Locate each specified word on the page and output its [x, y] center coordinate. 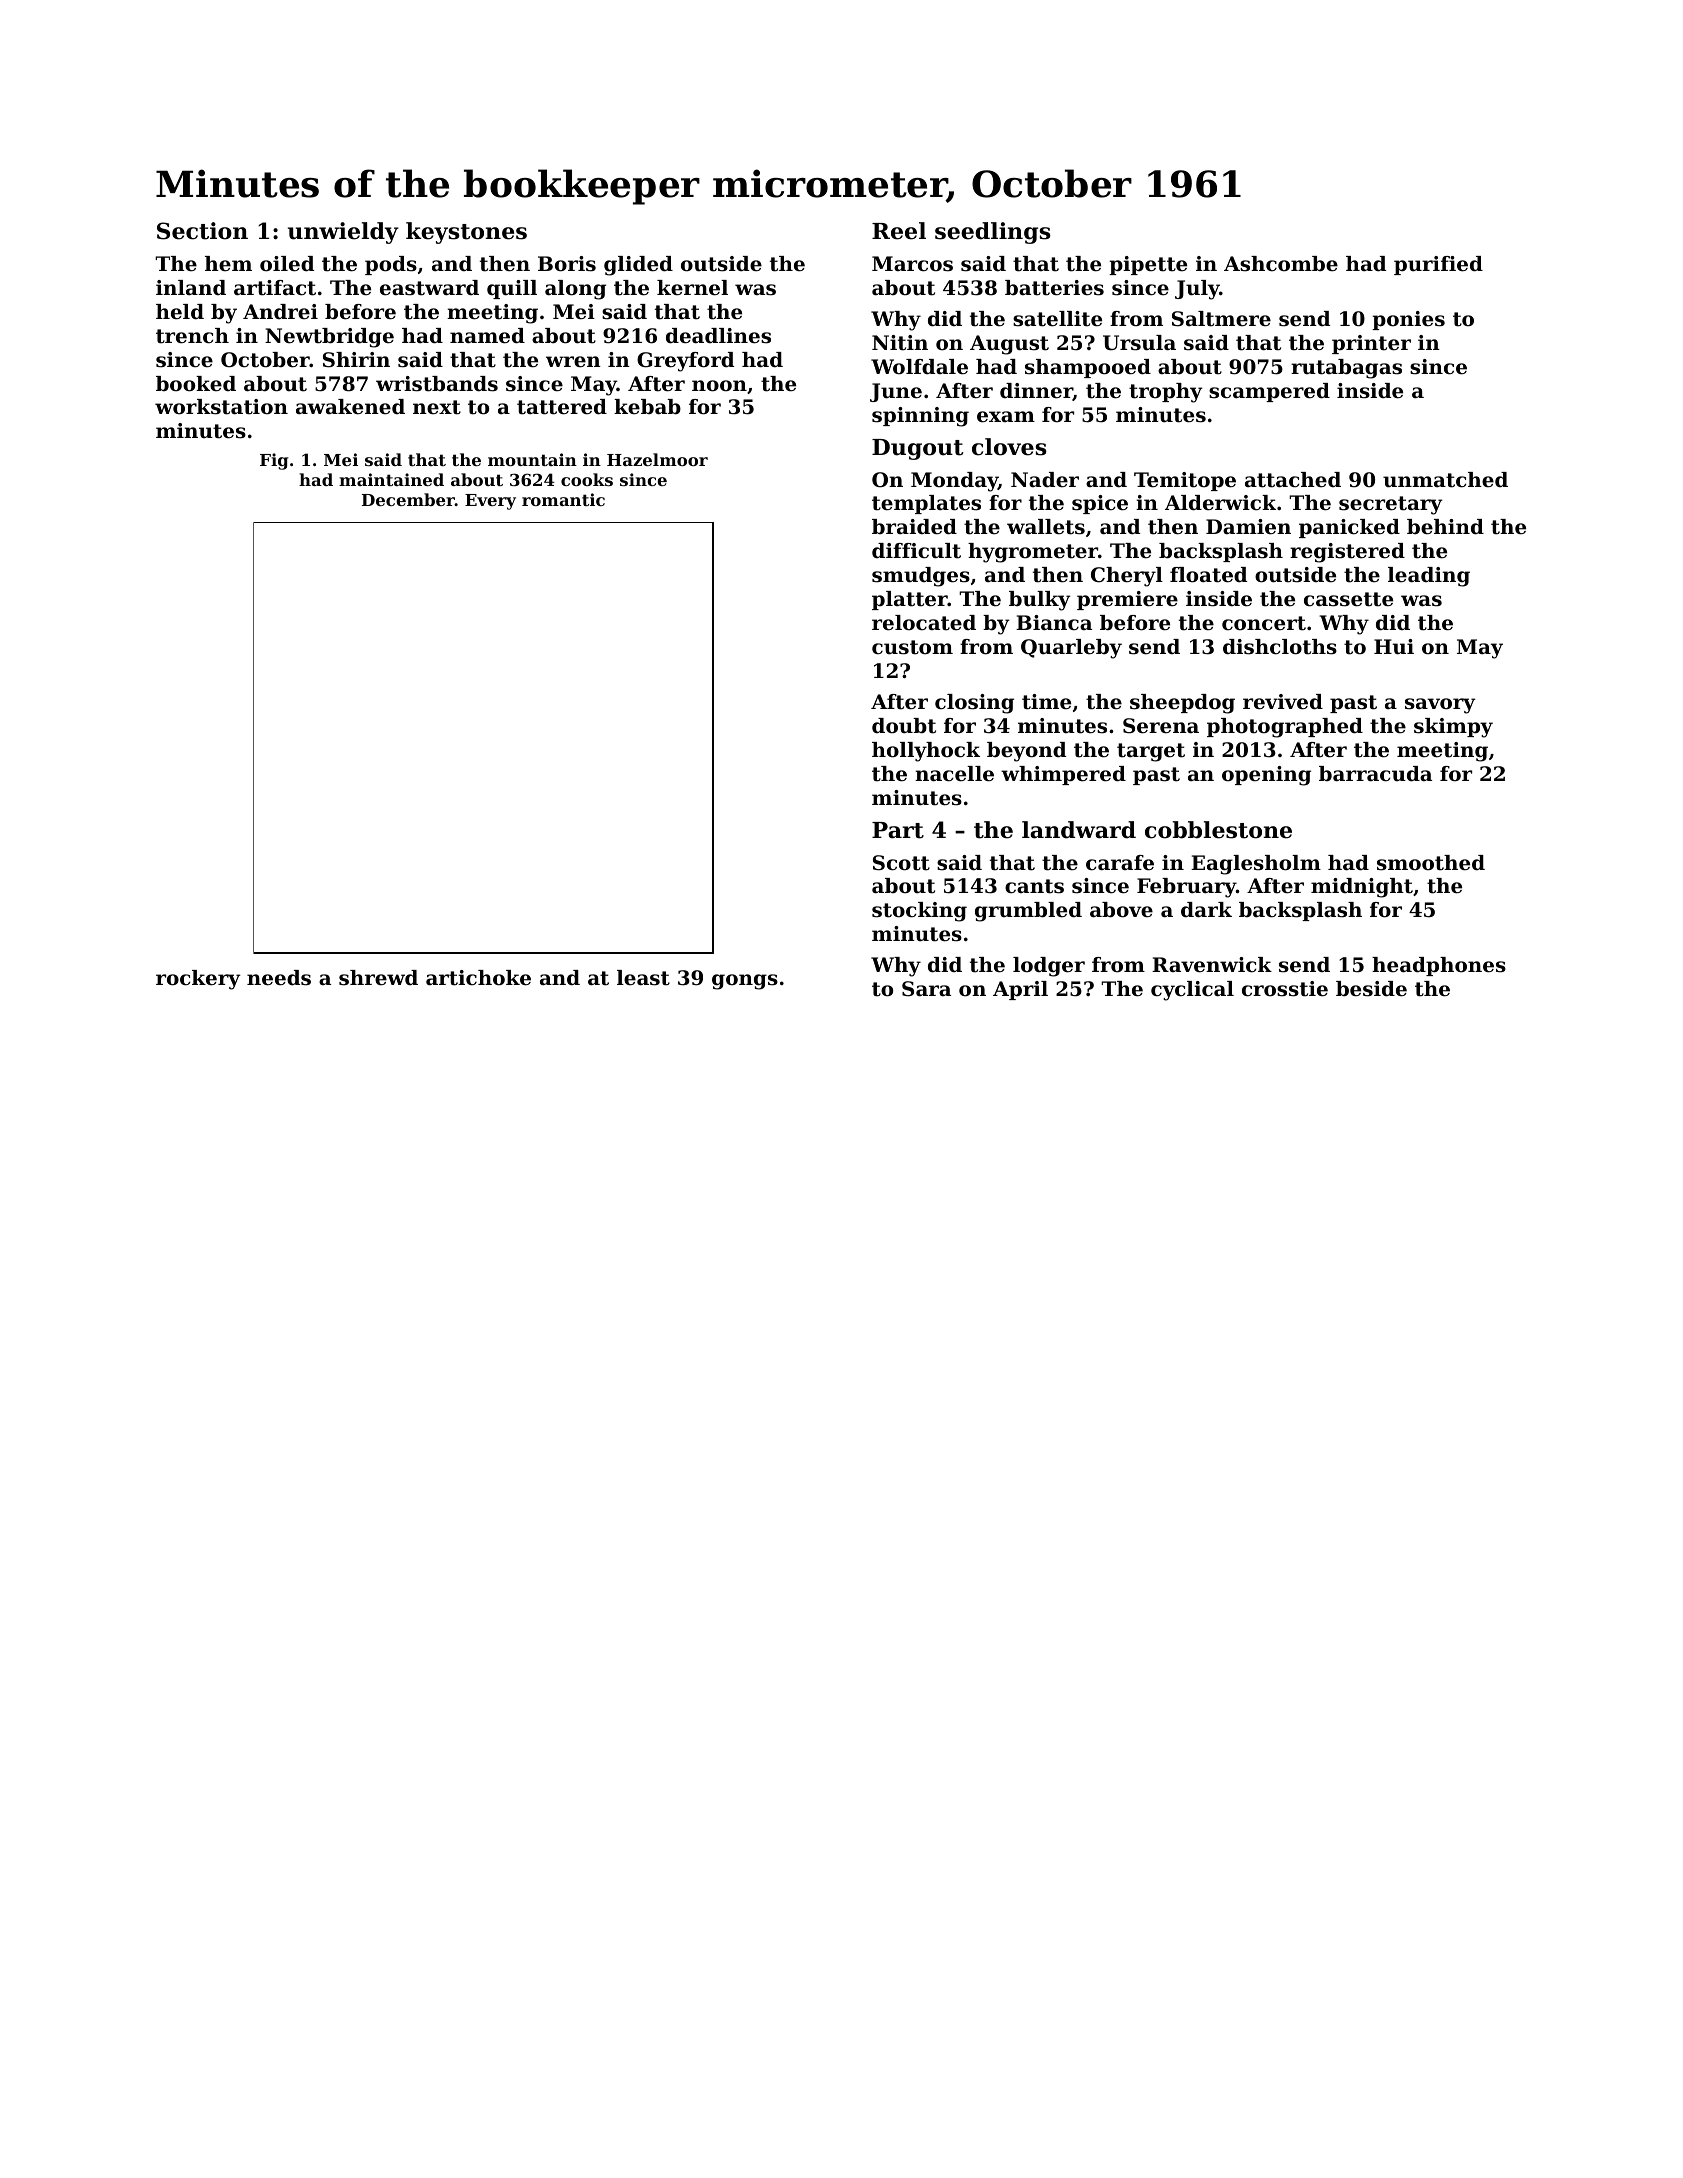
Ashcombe [1281, 264]
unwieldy [343, 233]
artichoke [478, 978]
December [408, 499]
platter [910, 600]
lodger [1049, 967]
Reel [899, 231]
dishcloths [1280, 647]
